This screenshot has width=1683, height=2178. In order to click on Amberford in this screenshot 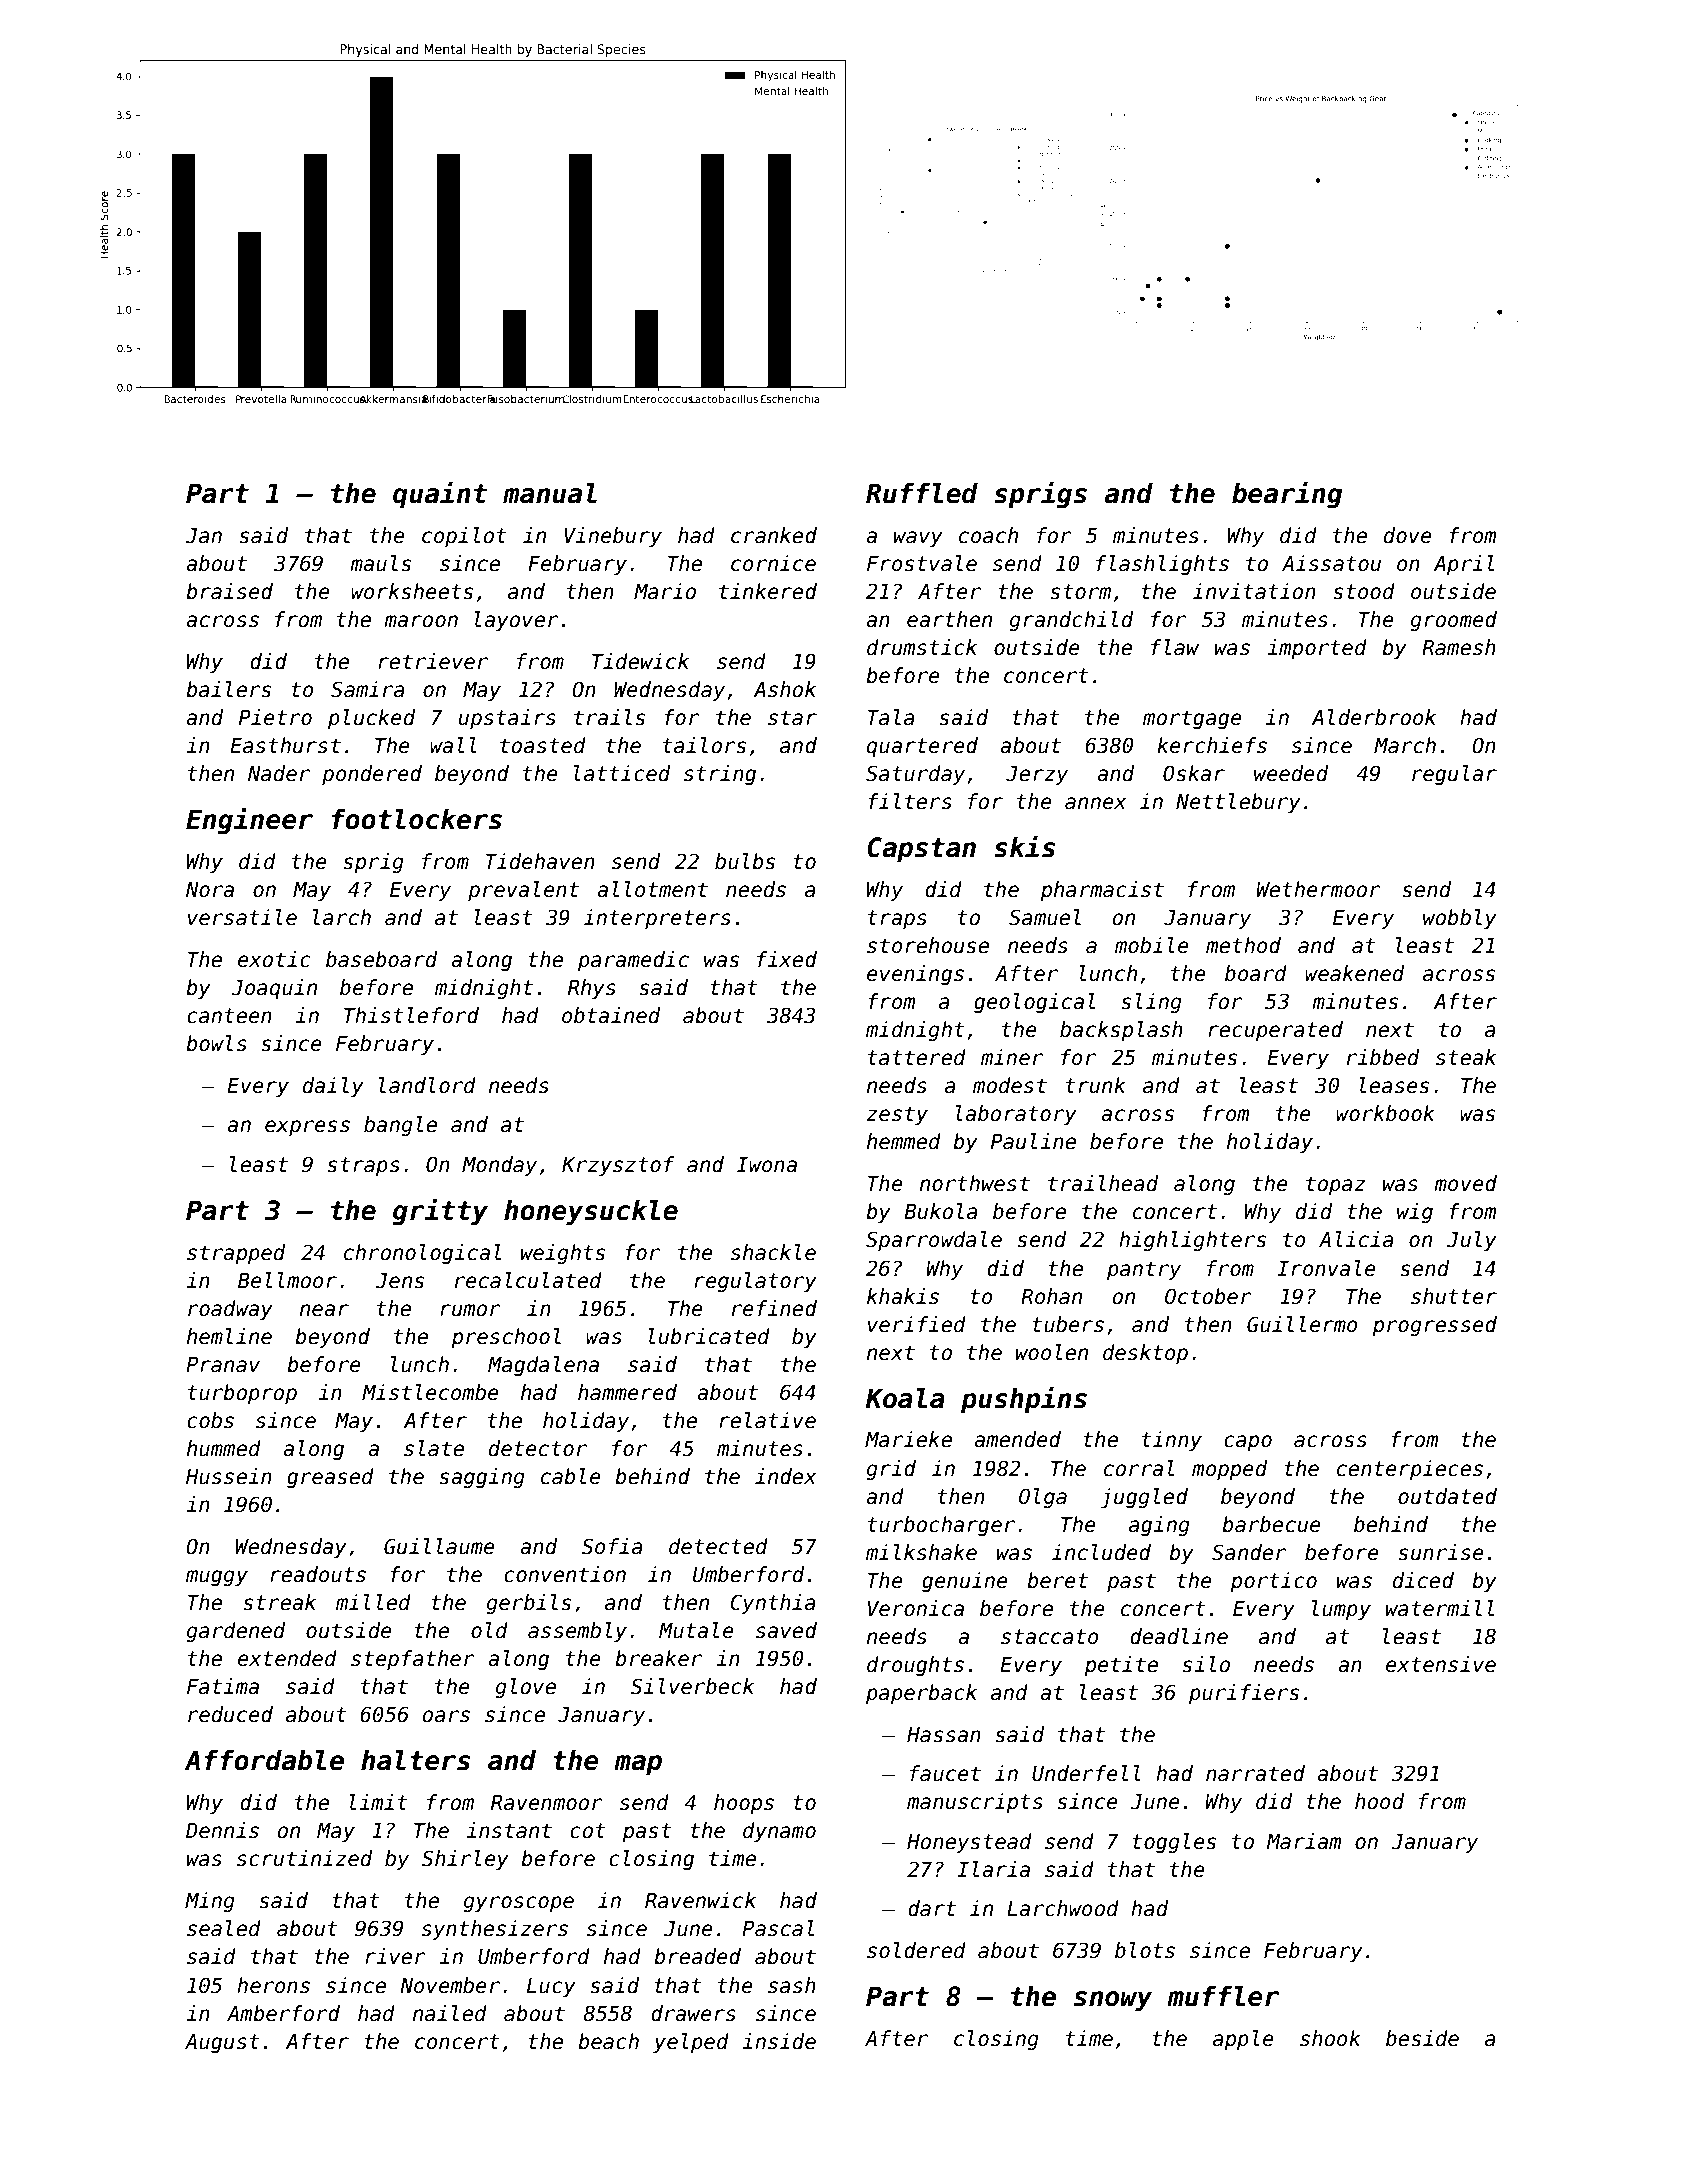, I will do `click(283, 2013)`.
